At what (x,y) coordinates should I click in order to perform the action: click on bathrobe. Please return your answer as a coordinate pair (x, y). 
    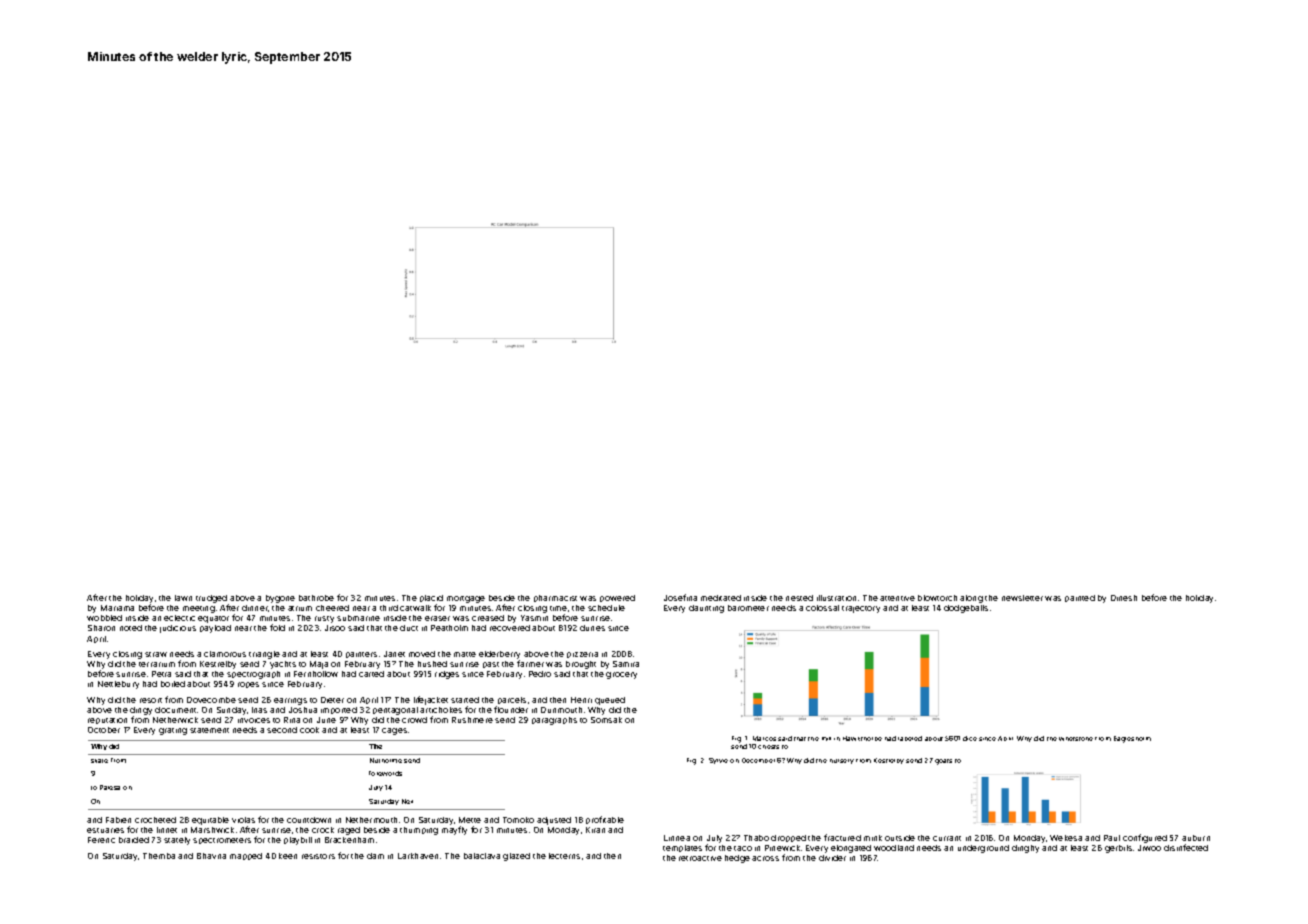
    Looking at the image, I should click on (316, 598).
